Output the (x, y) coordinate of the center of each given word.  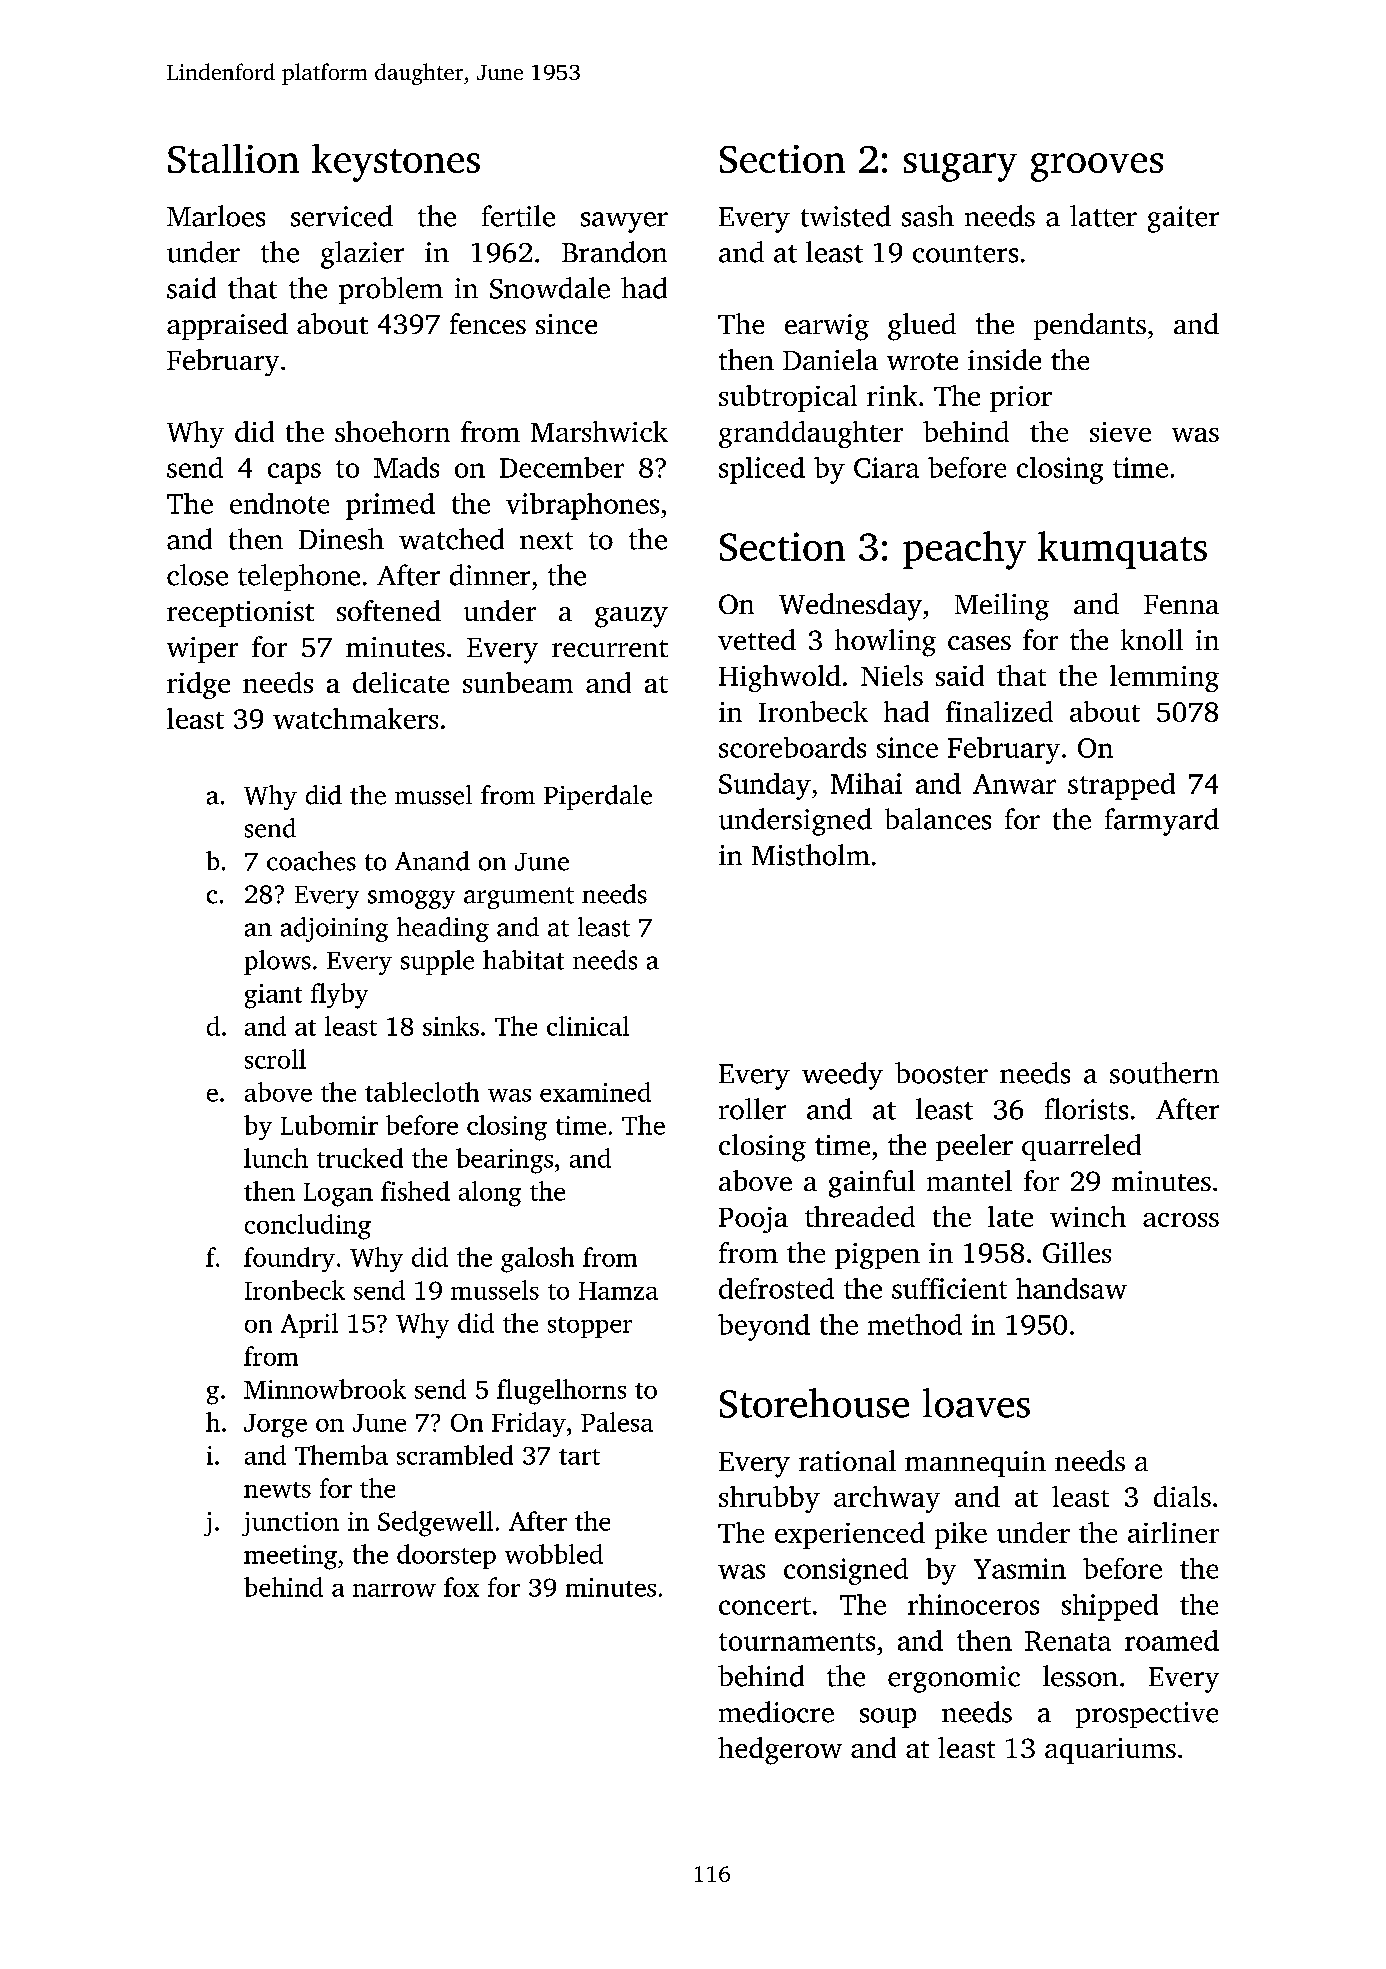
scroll (275, 1059)
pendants (1090, 326)
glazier (362, 255)
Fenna (1181, 604)
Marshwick (599, 431)
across (1181, 1220)
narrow (394, 1590)
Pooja (753, 1220)
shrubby (769, 1499)
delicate (401, 682)
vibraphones (582, 506)
